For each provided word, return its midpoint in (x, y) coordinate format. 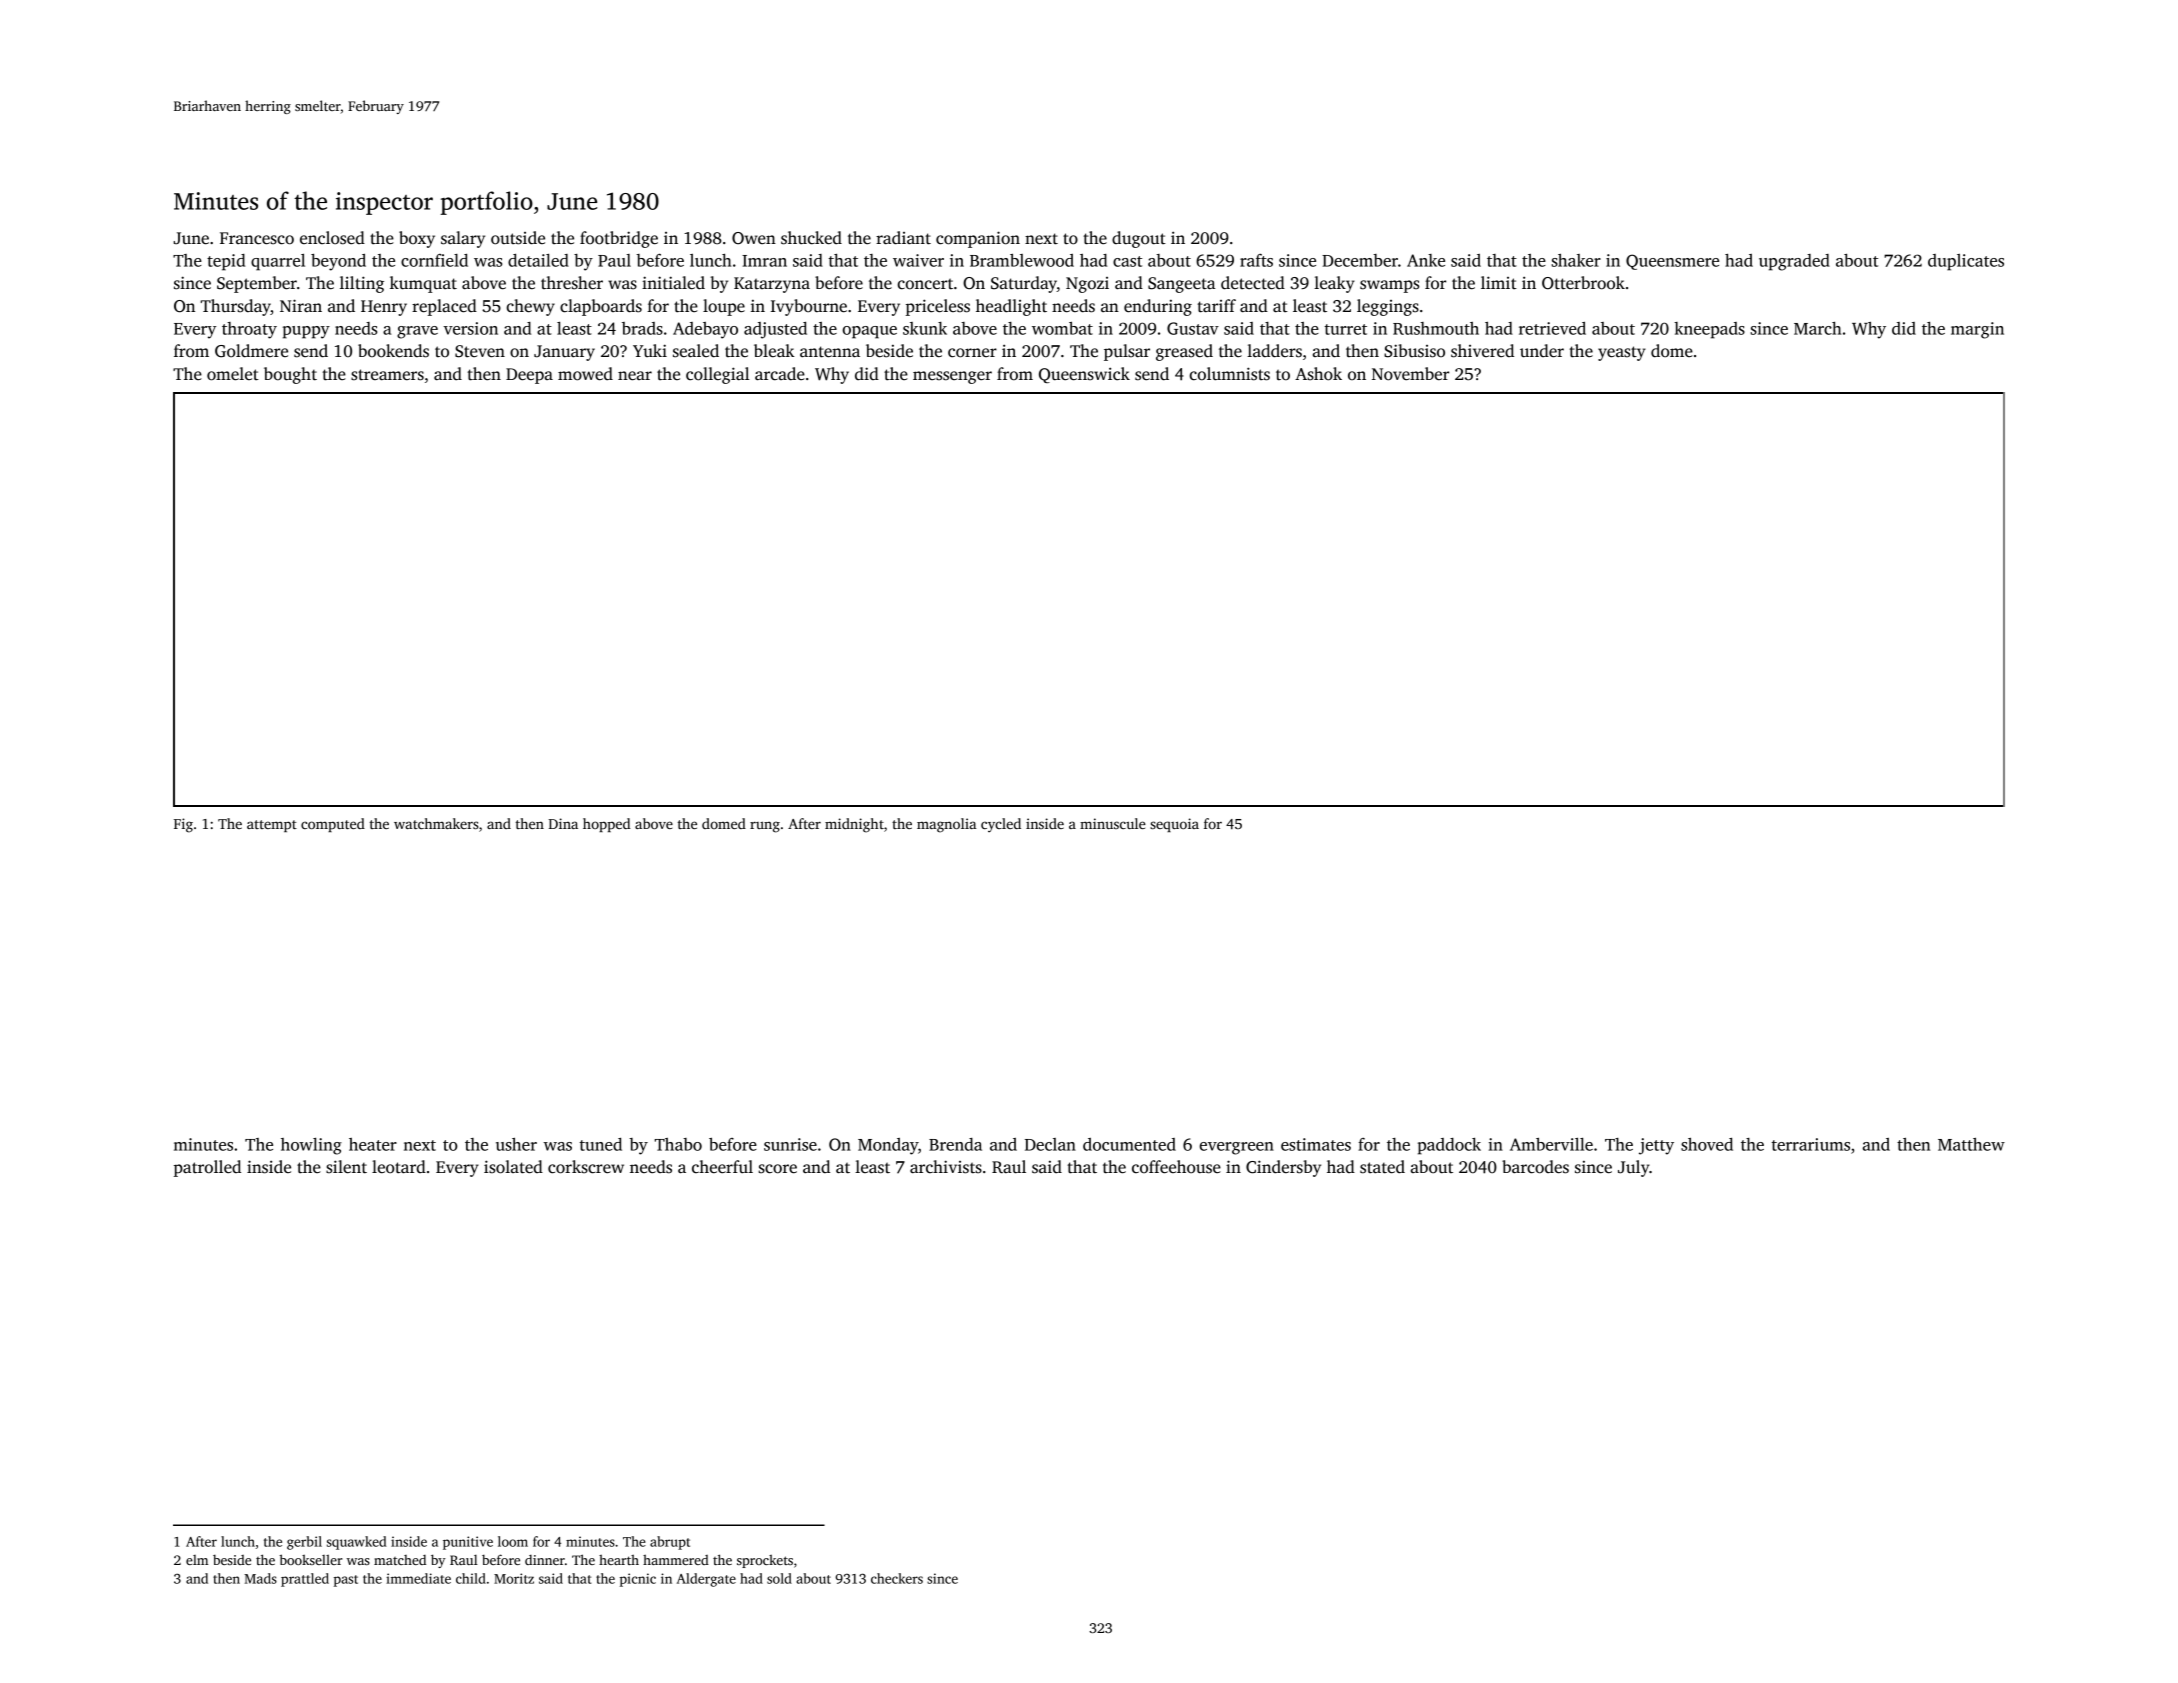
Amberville (1551, 1144)
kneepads (1709, 330)
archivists (946, 1167)
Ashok (1318, 374)
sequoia (1174, 825)
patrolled (207, 1168)
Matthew (1971, 1144)
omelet (233, 374)
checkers (897, 1578)
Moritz (514, 1578)
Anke (1426, 260)
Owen (754, 238)
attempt (272, 826)
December (1360, 260)
